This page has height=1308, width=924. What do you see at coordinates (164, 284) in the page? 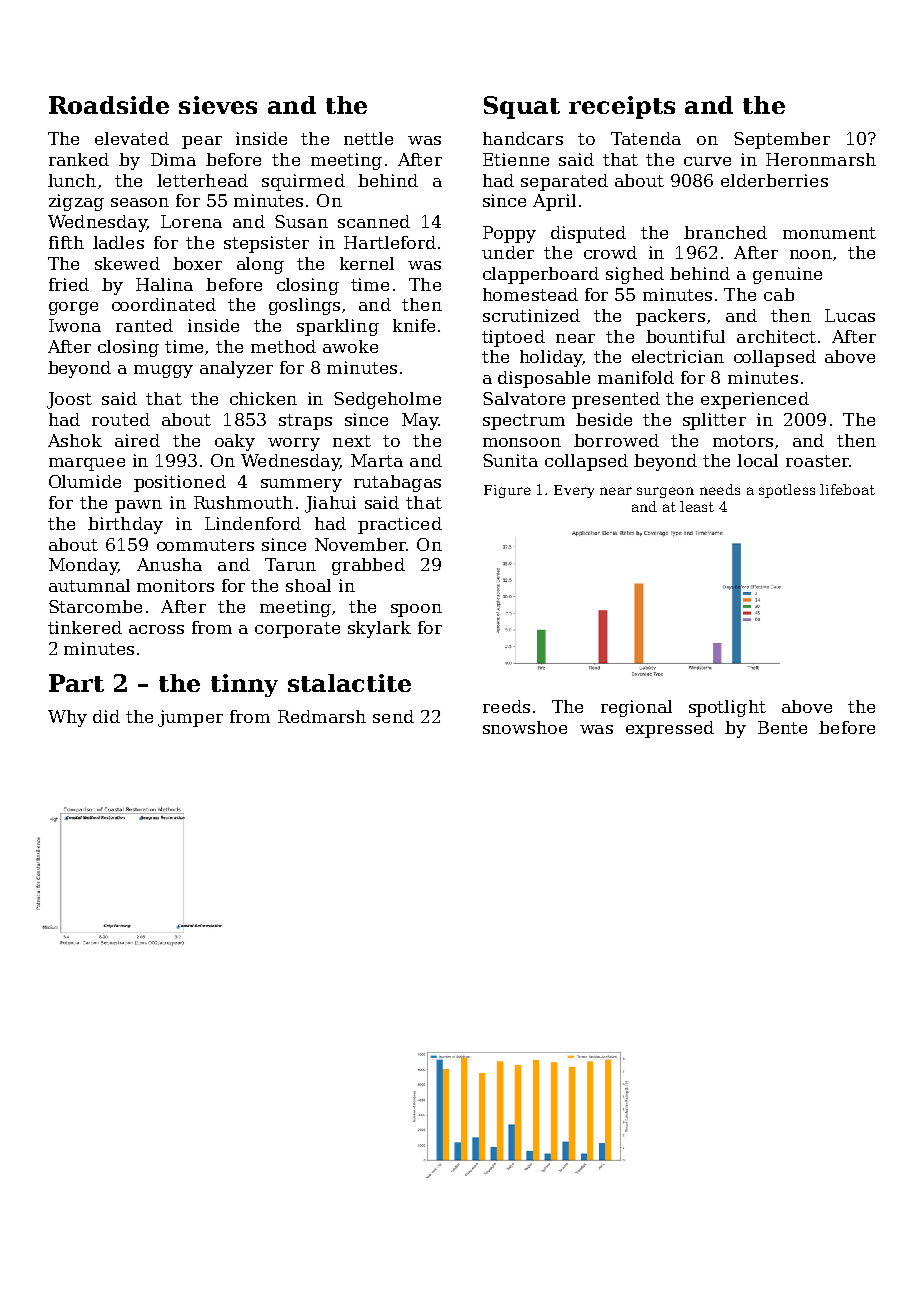
I see `Halina` at bounding box center [164, 284].
